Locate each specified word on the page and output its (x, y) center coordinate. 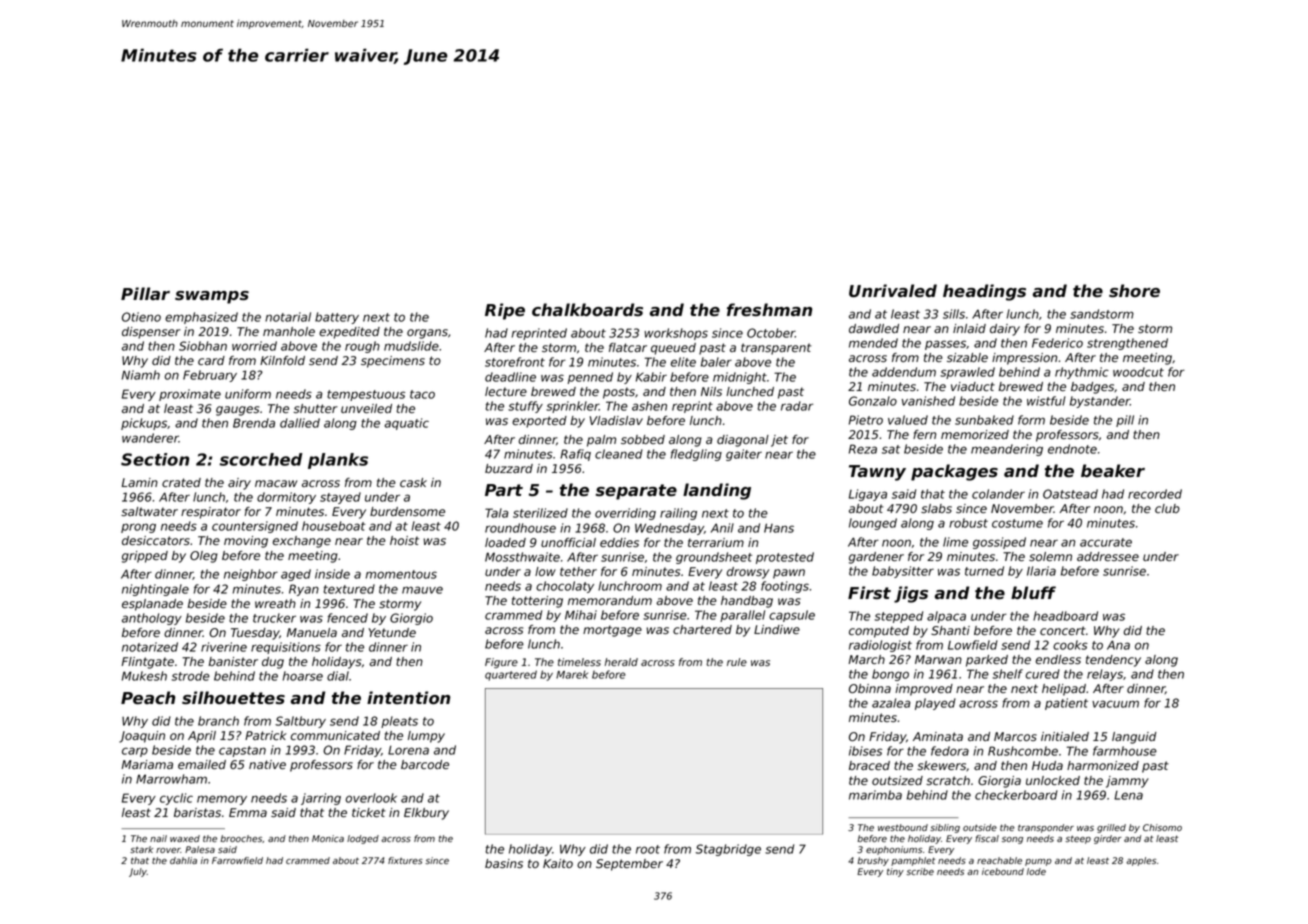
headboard (1065, 616)
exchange (302, 542)
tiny (895, 872)
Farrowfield (237, 860)
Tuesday (255, 634)
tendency (1113, 661)
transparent (776, 349)
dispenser (151, 333)
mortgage (612, 631)
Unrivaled (893, 291)
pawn (789, 574)
